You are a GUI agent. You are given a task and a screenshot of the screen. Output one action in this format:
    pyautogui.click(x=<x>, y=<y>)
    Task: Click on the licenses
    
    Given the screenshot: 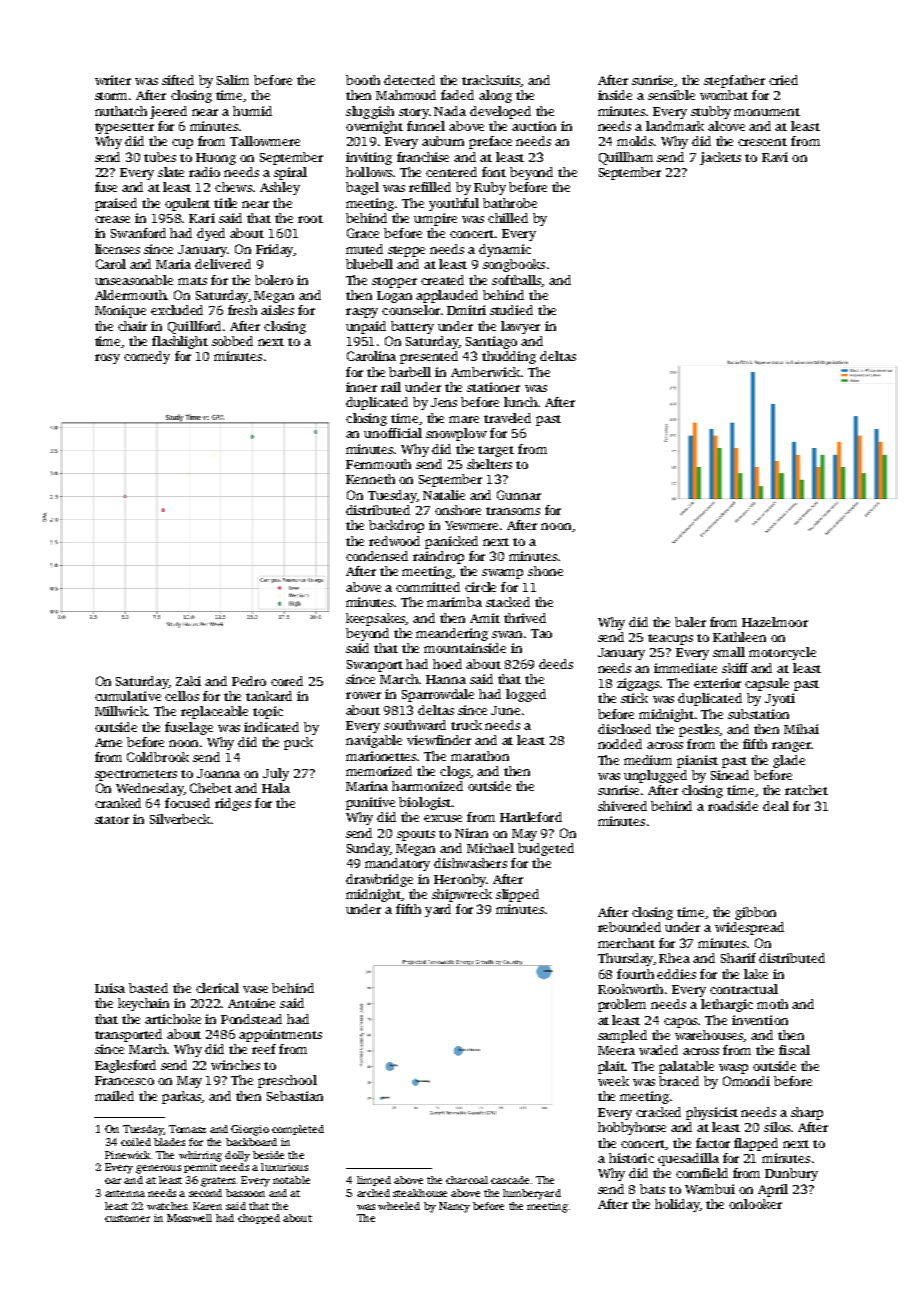 What is the action you would take?
    pyautogui.click(x=117, y=249)
